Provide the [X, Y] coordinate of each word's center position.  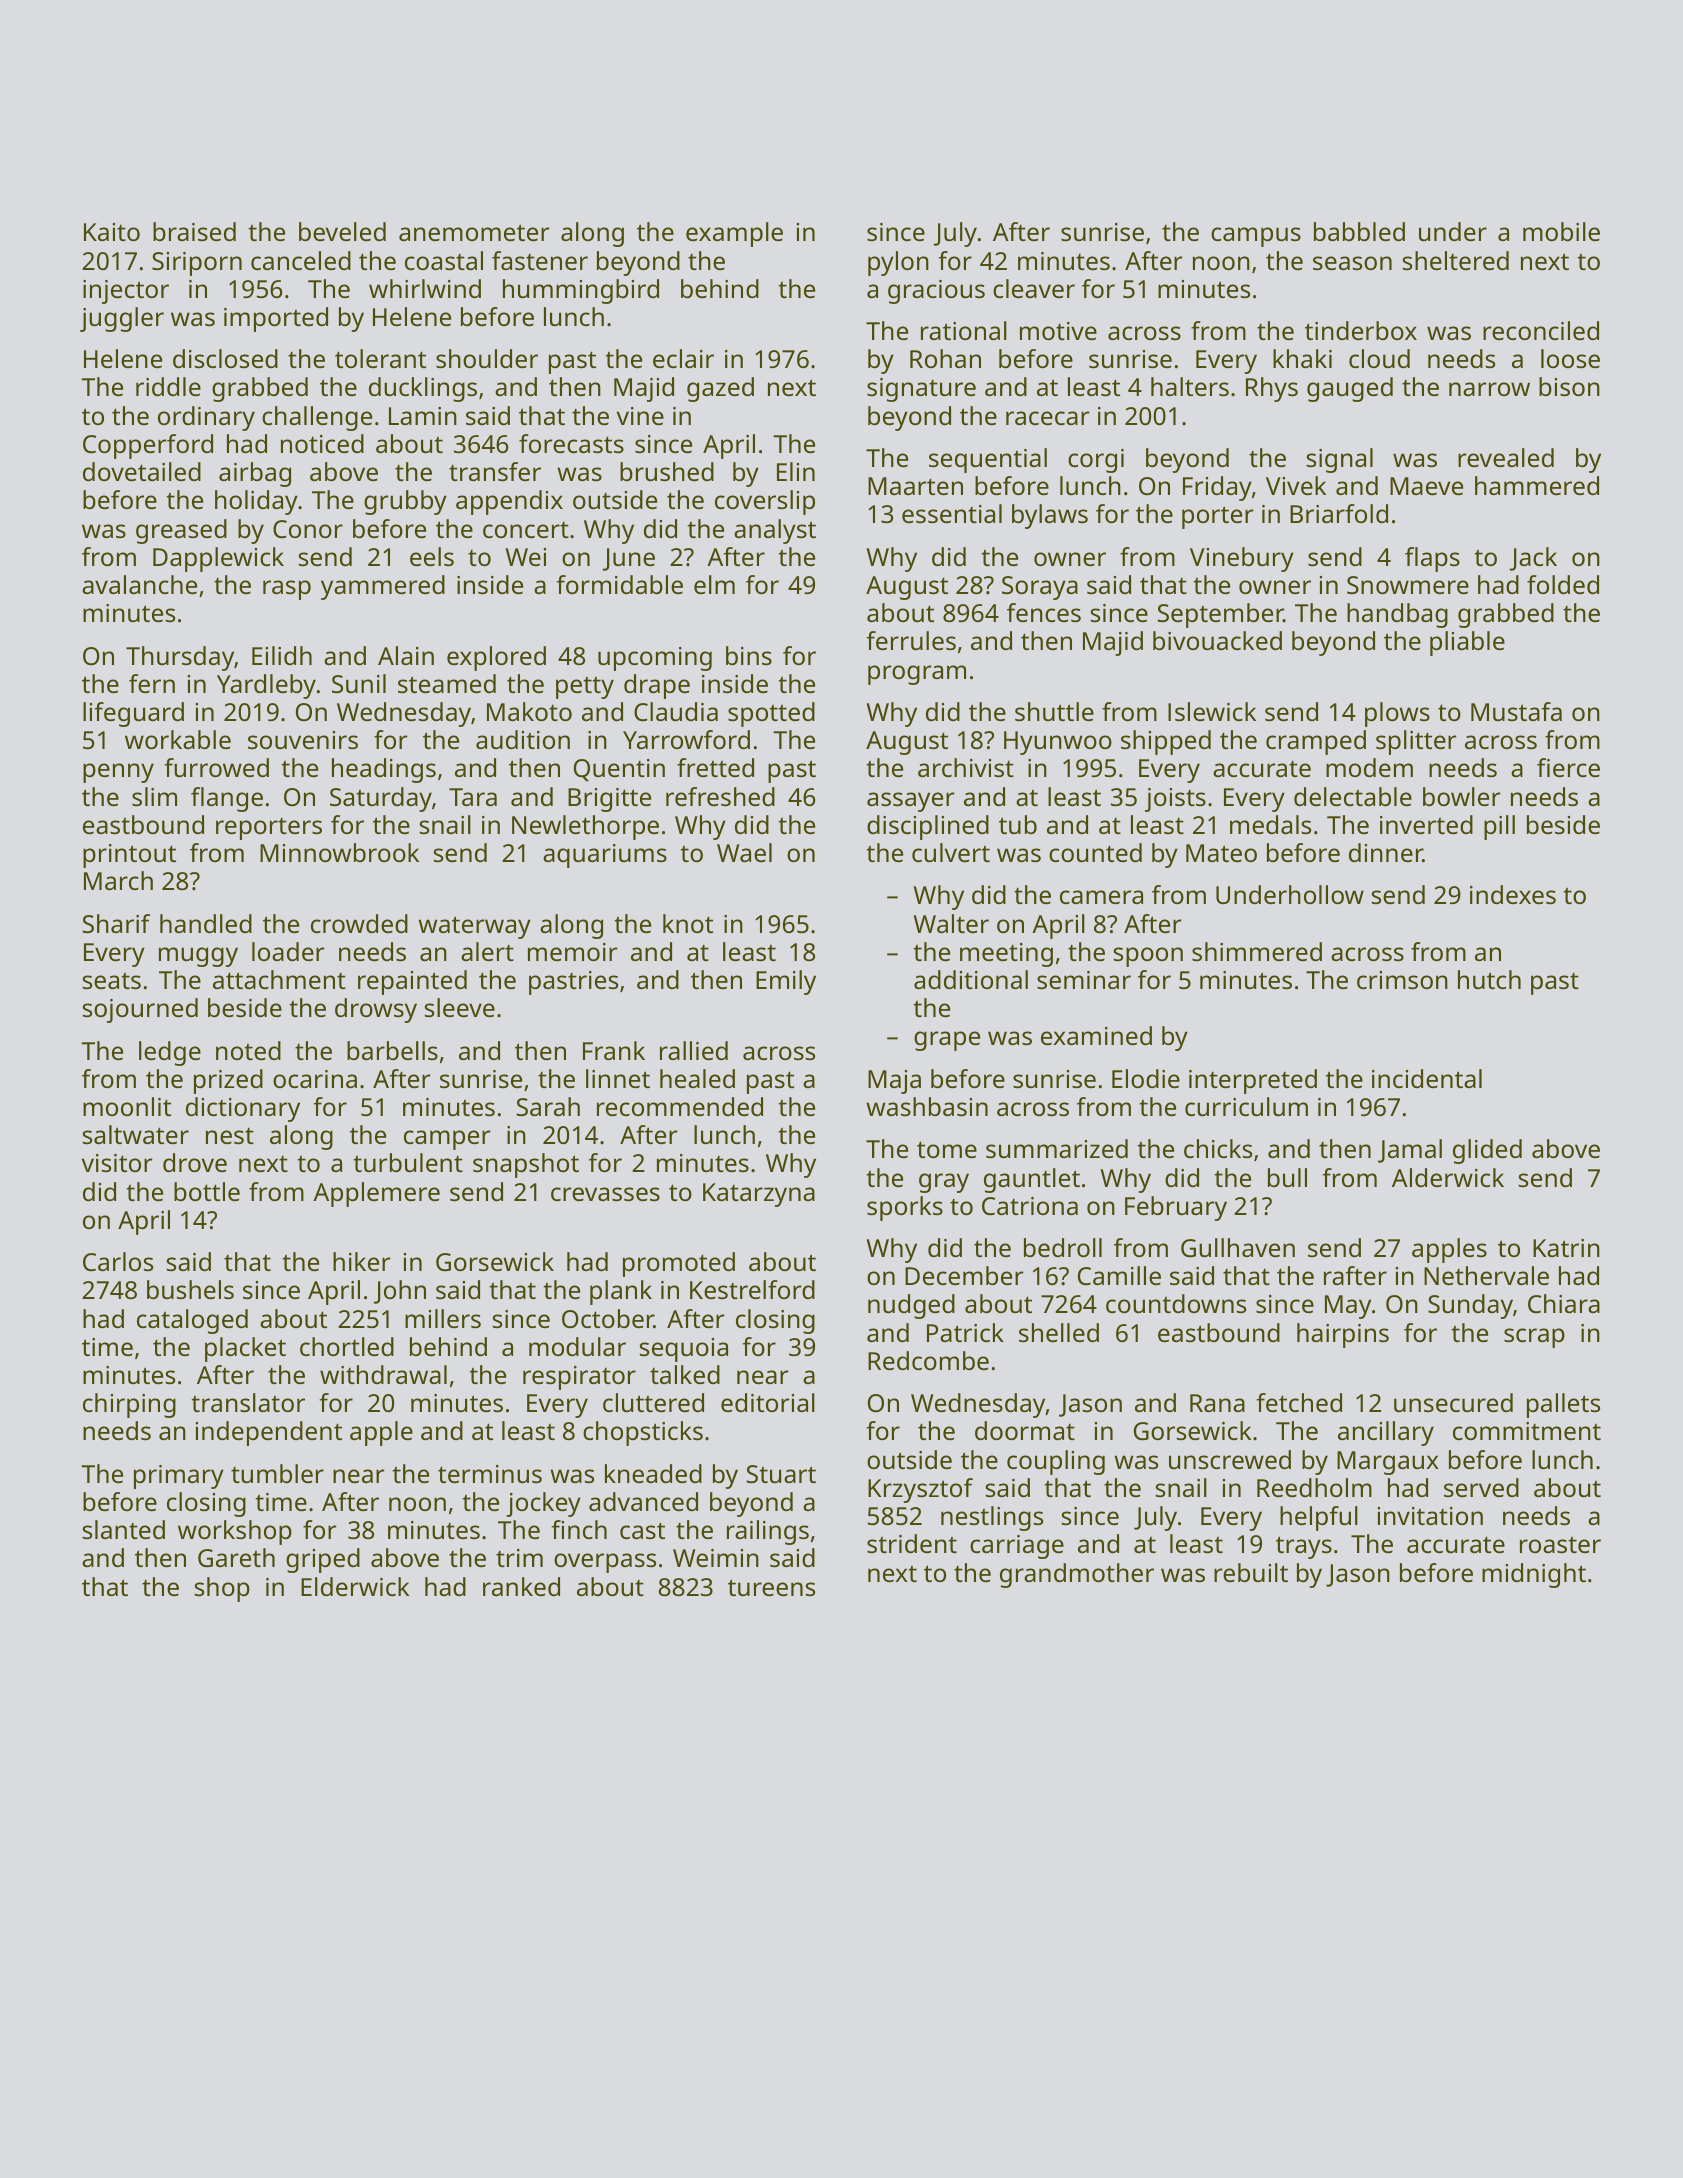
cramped [1316, 742]
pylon [898, 263]
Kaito [112, 232]
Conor [308, 529]
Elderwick [355, 1586]
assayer [910, 802]
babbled [1359, 231]
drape [657, 686]
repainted [412, 982]
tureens [771, 1587]
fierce [1568, 767]
